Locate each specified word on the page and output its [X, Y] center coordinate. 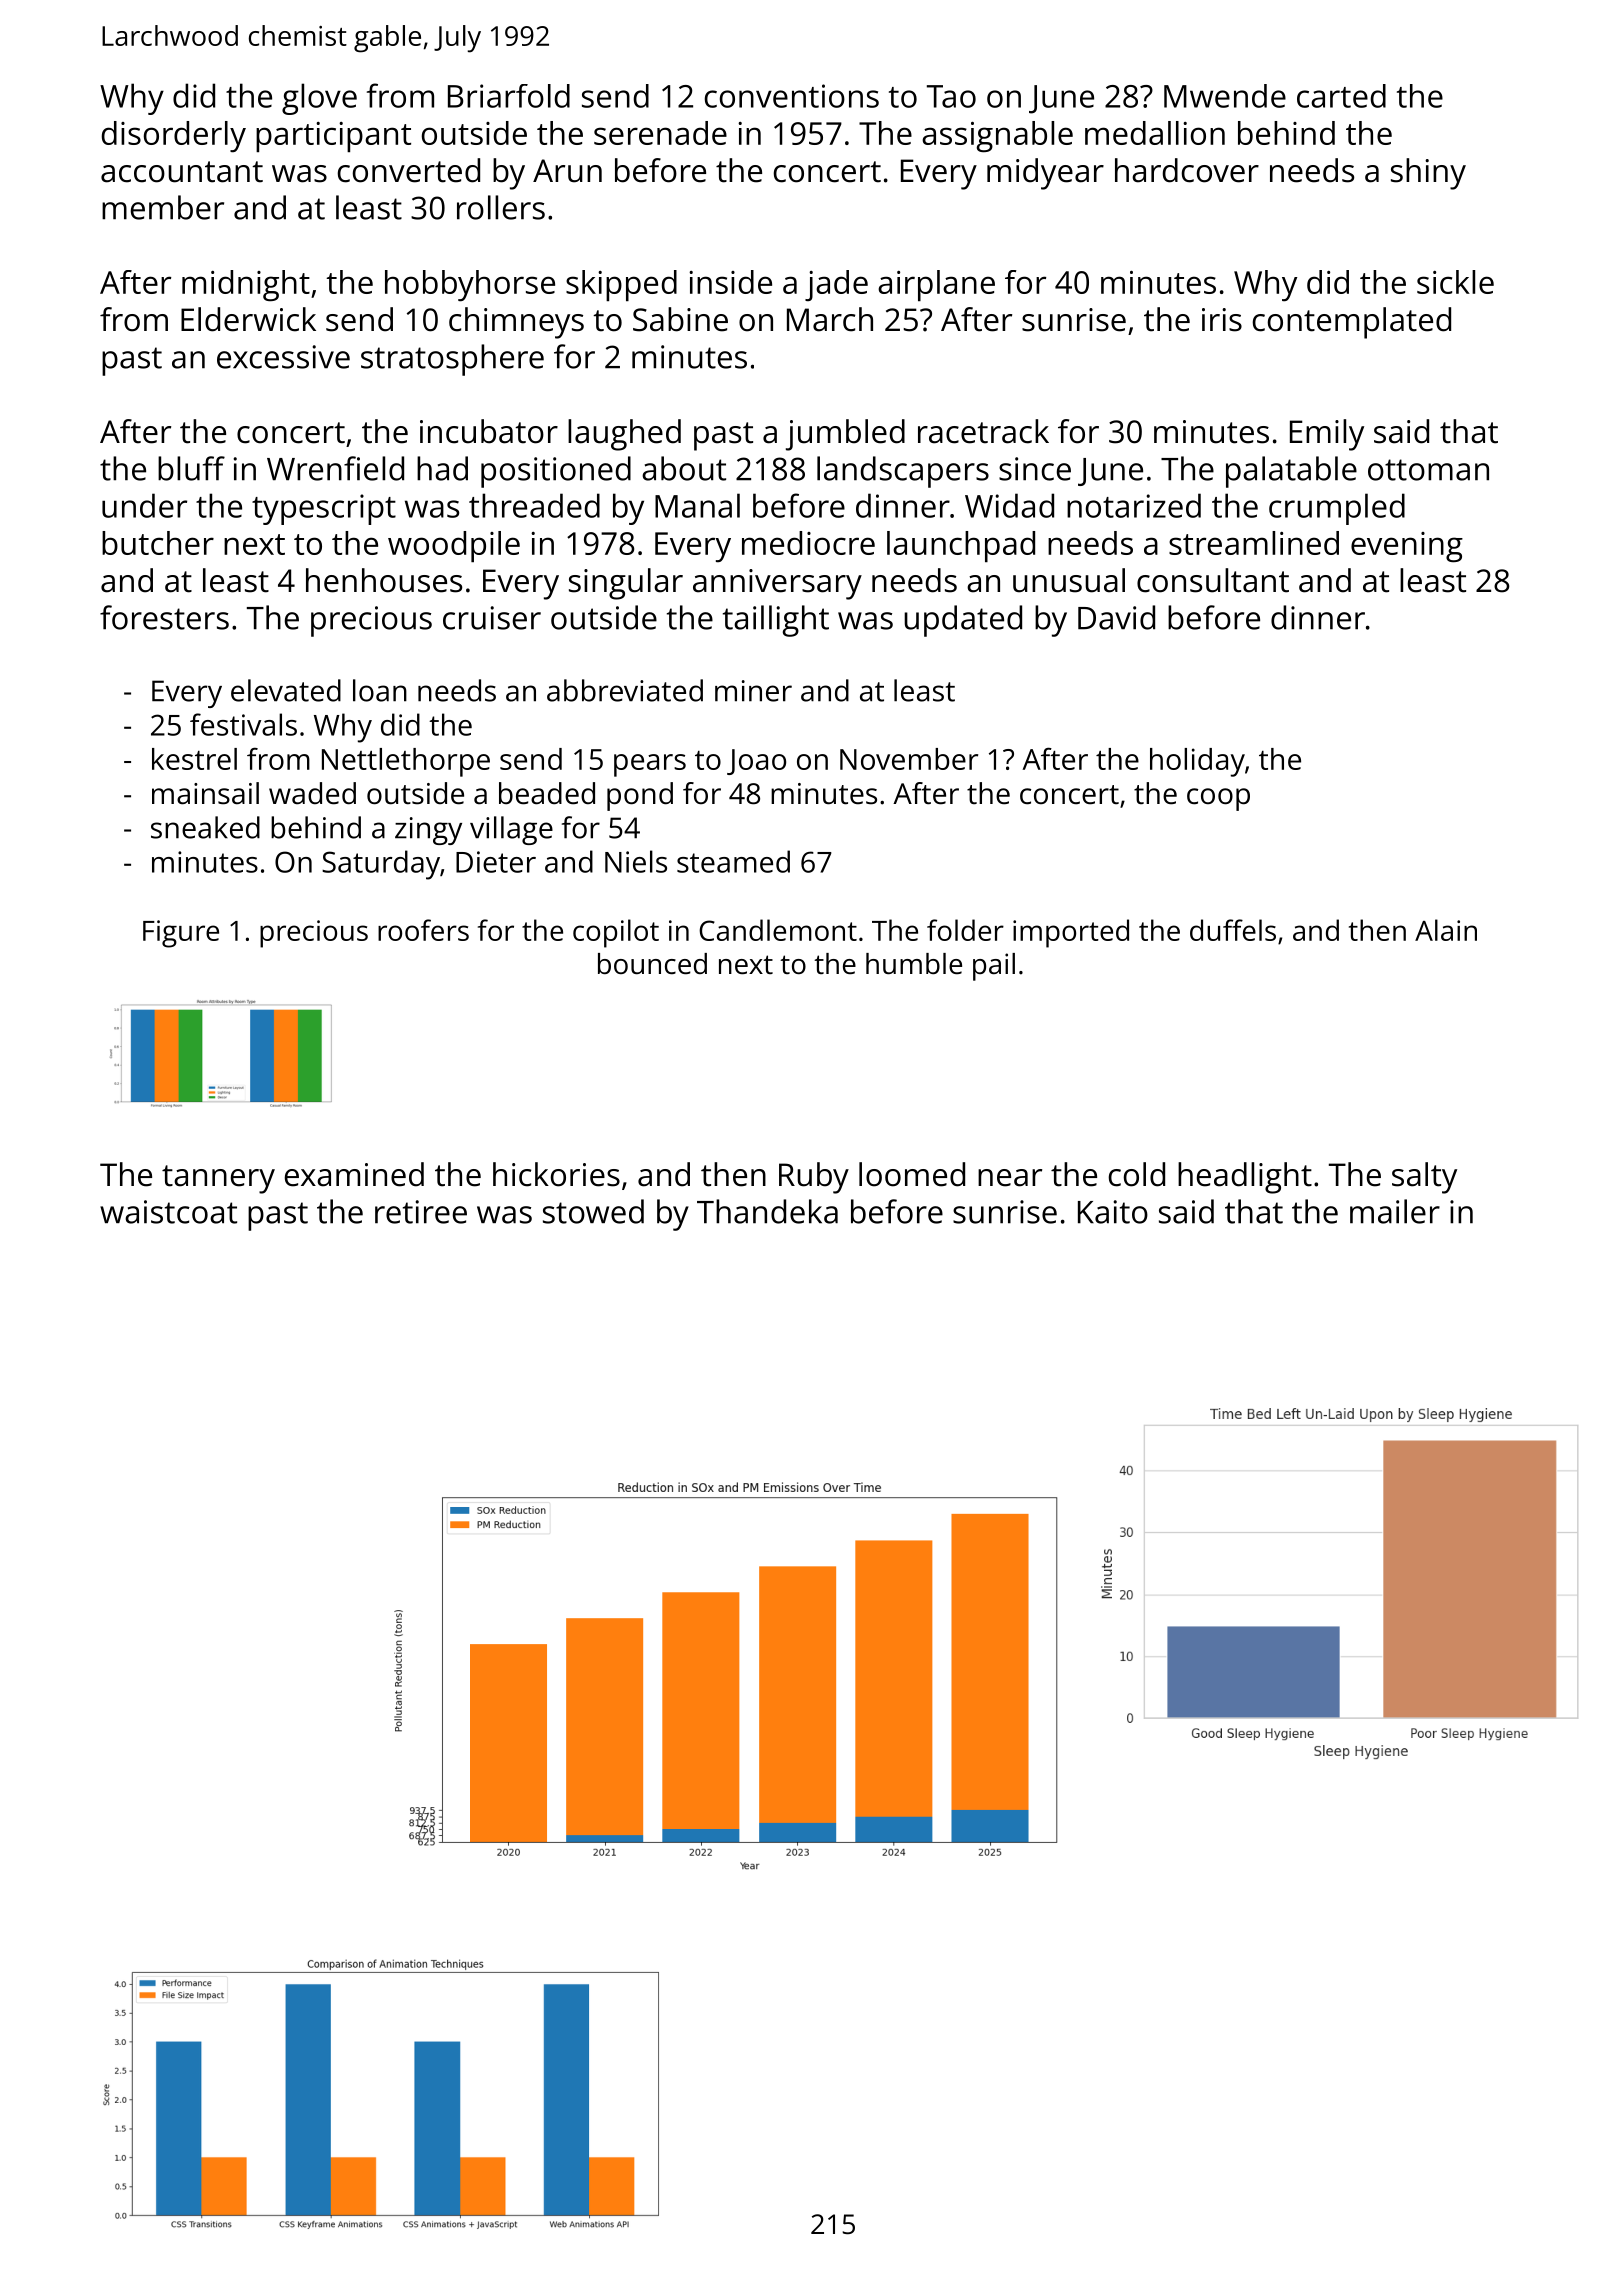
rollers [501, 207]
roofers [423, 930]
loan [380, 690]
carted [1341, 96]
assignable [997, 137]
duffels [1233, 930]
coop [1218, 799]
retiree [421, 1212]
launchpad [961, 546]
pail [994, 967]
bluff [191, 468]
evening [1407, 547]
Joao [756, 762]
